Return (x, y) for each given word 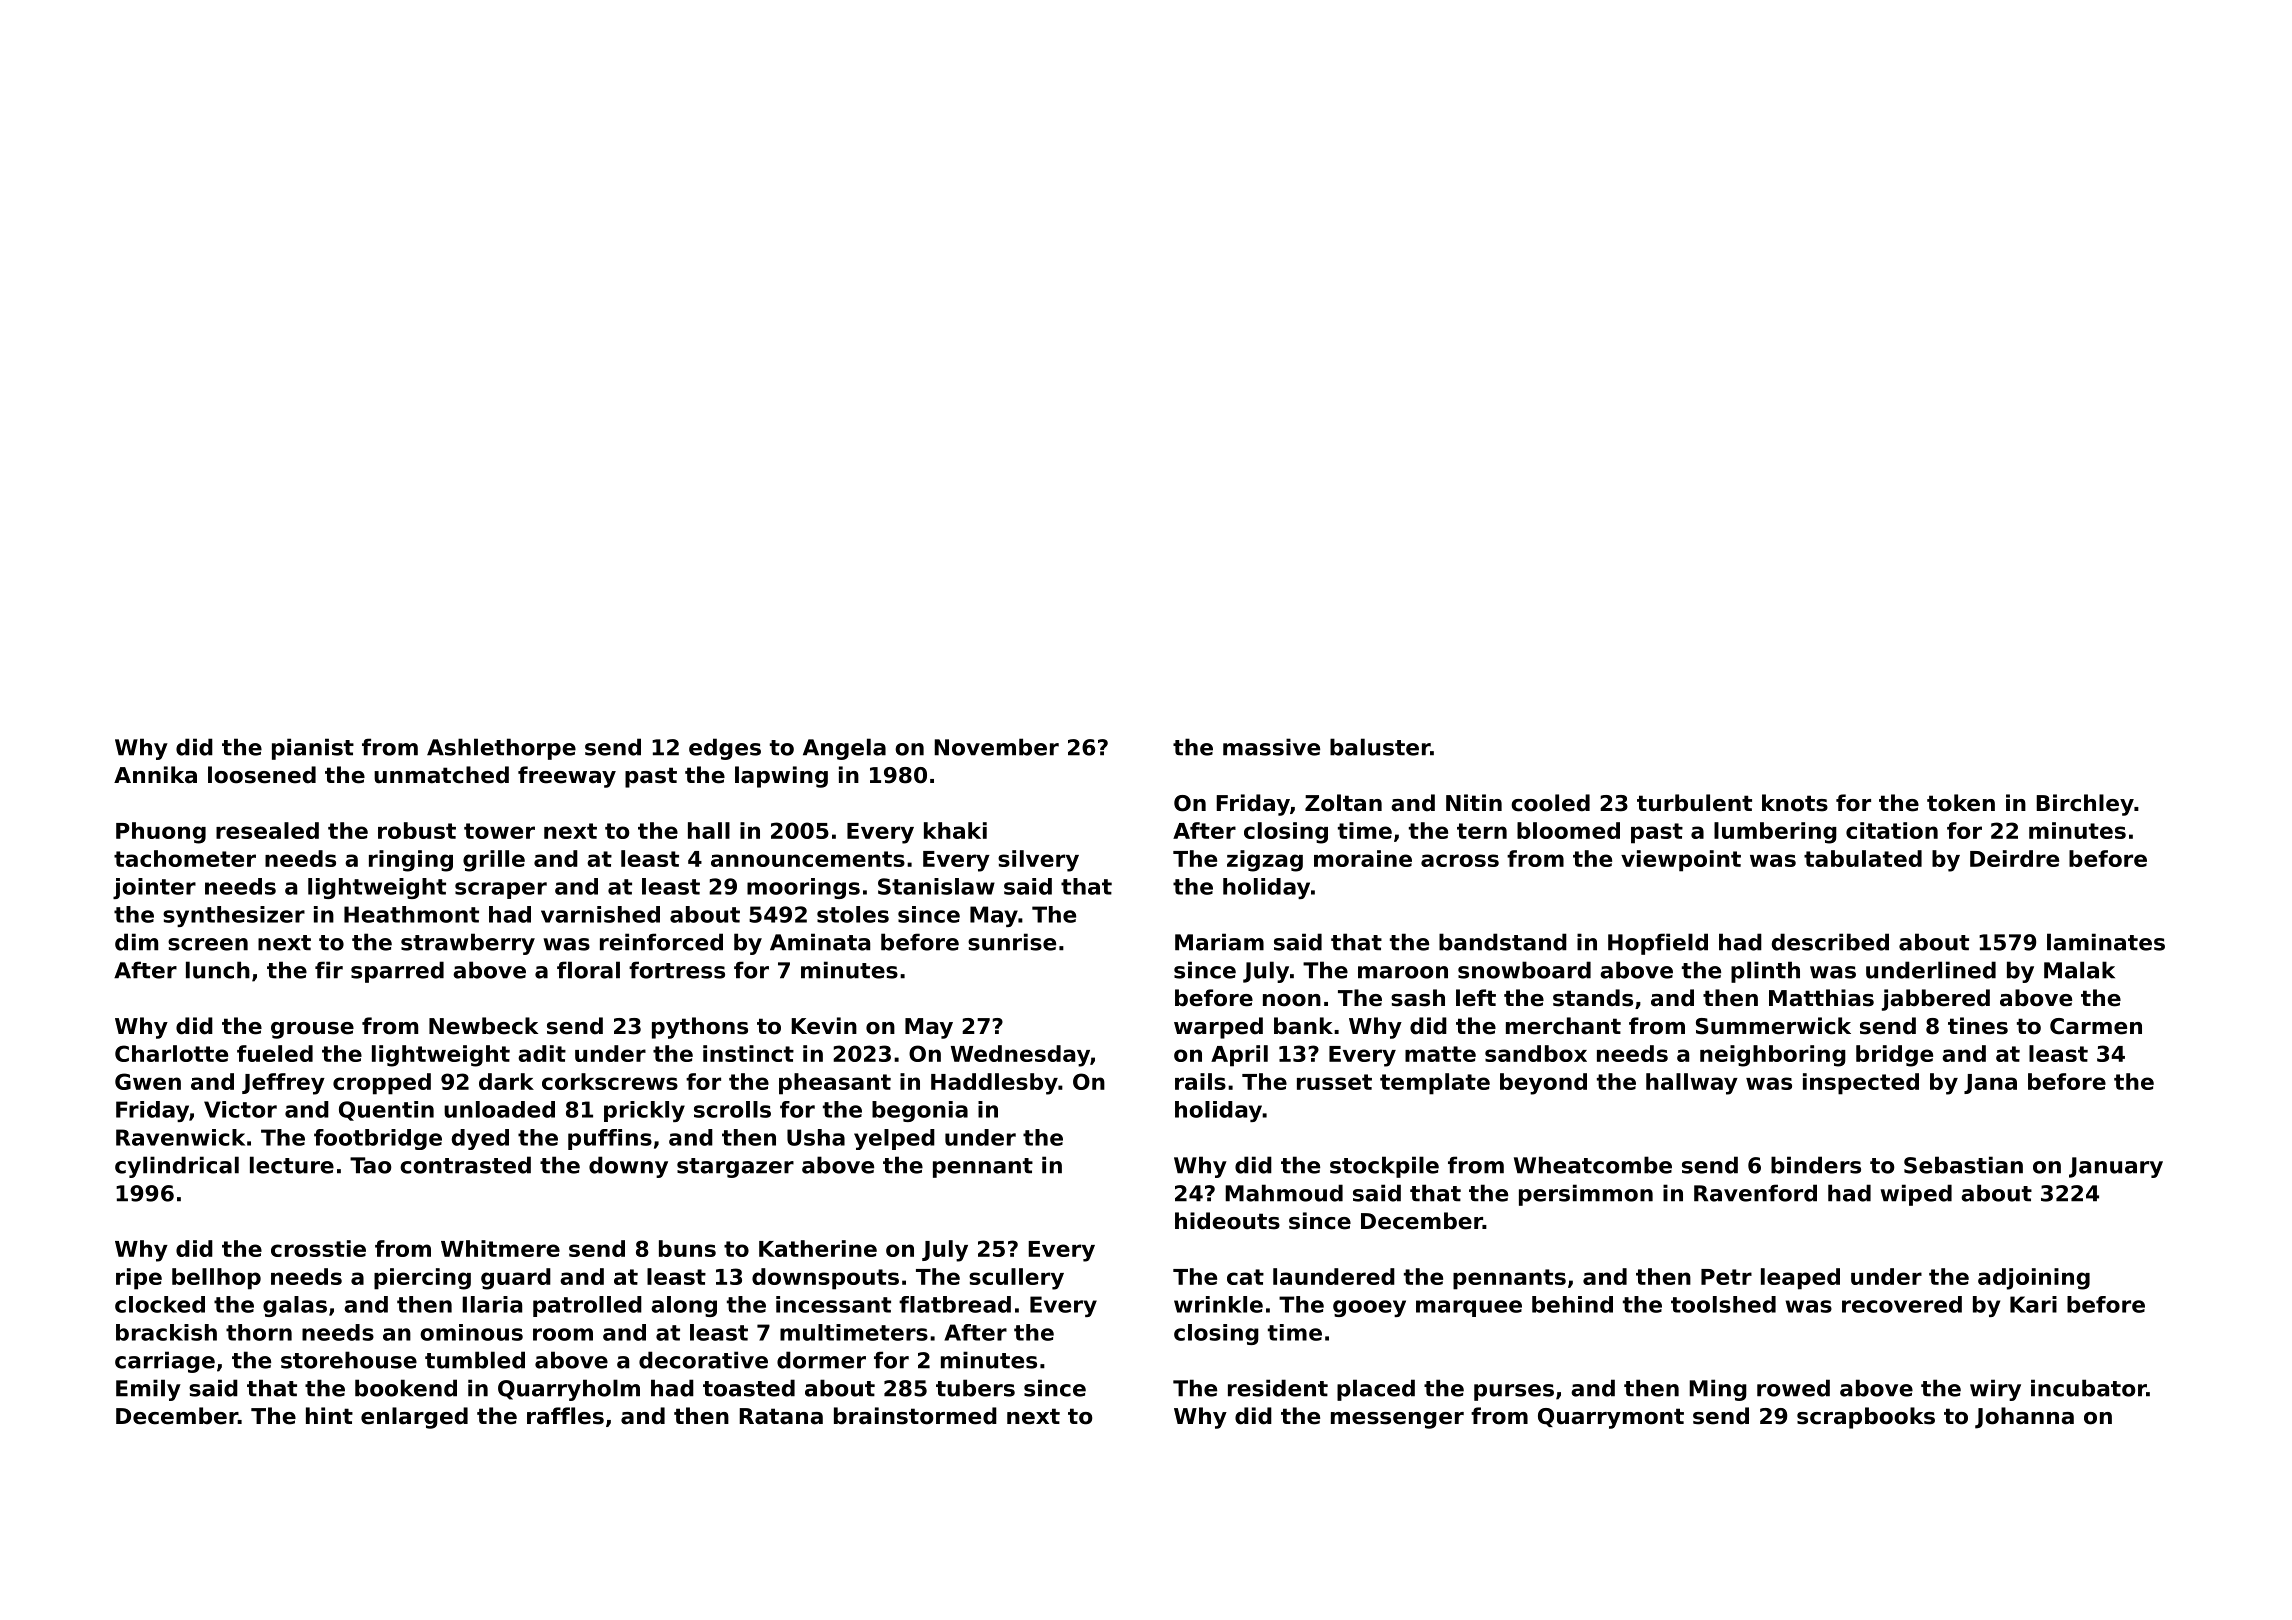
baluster (1380, 747)
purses (1514, 1392)
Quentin (386, 1111)
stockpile (1384, 1167)
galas (295, 1306)
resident (1278, 1388)
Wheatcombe (1593, 1165)
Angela (844, 749)
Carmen (2096, 1026)
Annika (155, 775)
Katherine (818, 1248)
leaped (1800, 1279)
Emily (148, 1390)
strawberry (468, 944)
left (1476, 998)
